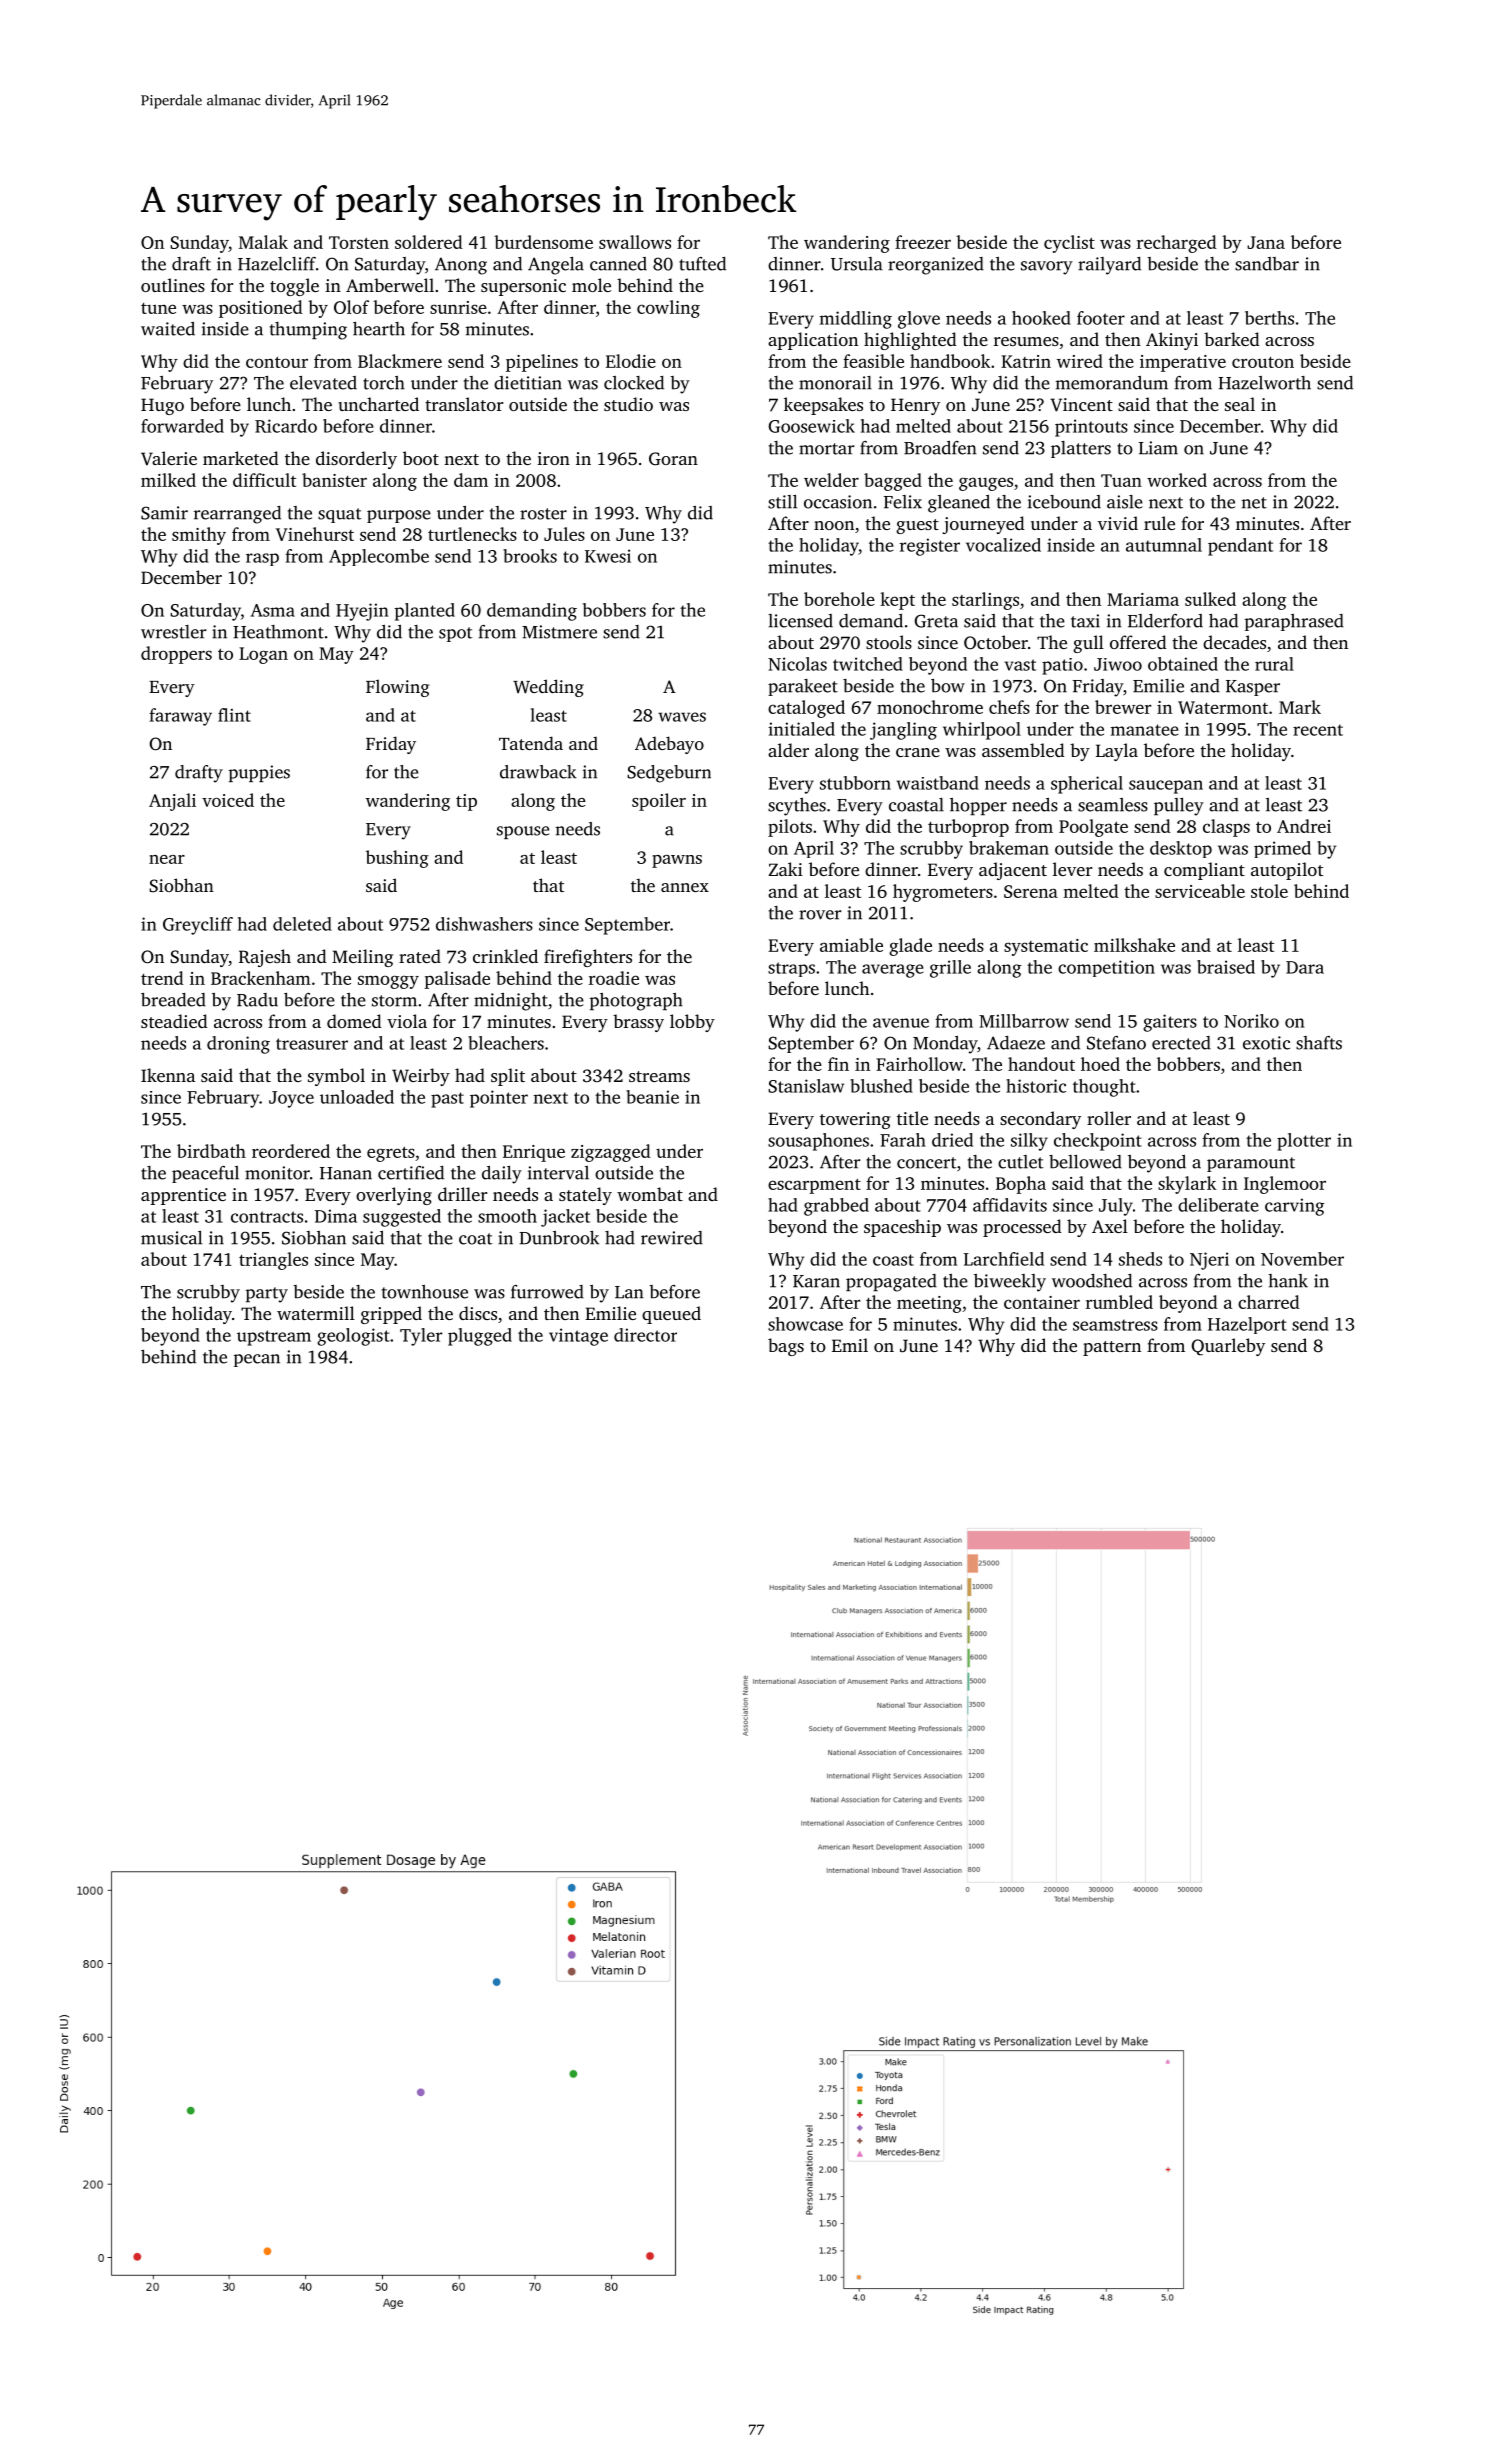  What do you see at coordinates (1254, 503) in the screenshot?
I see `net` at bounding box center [1254, 503].
